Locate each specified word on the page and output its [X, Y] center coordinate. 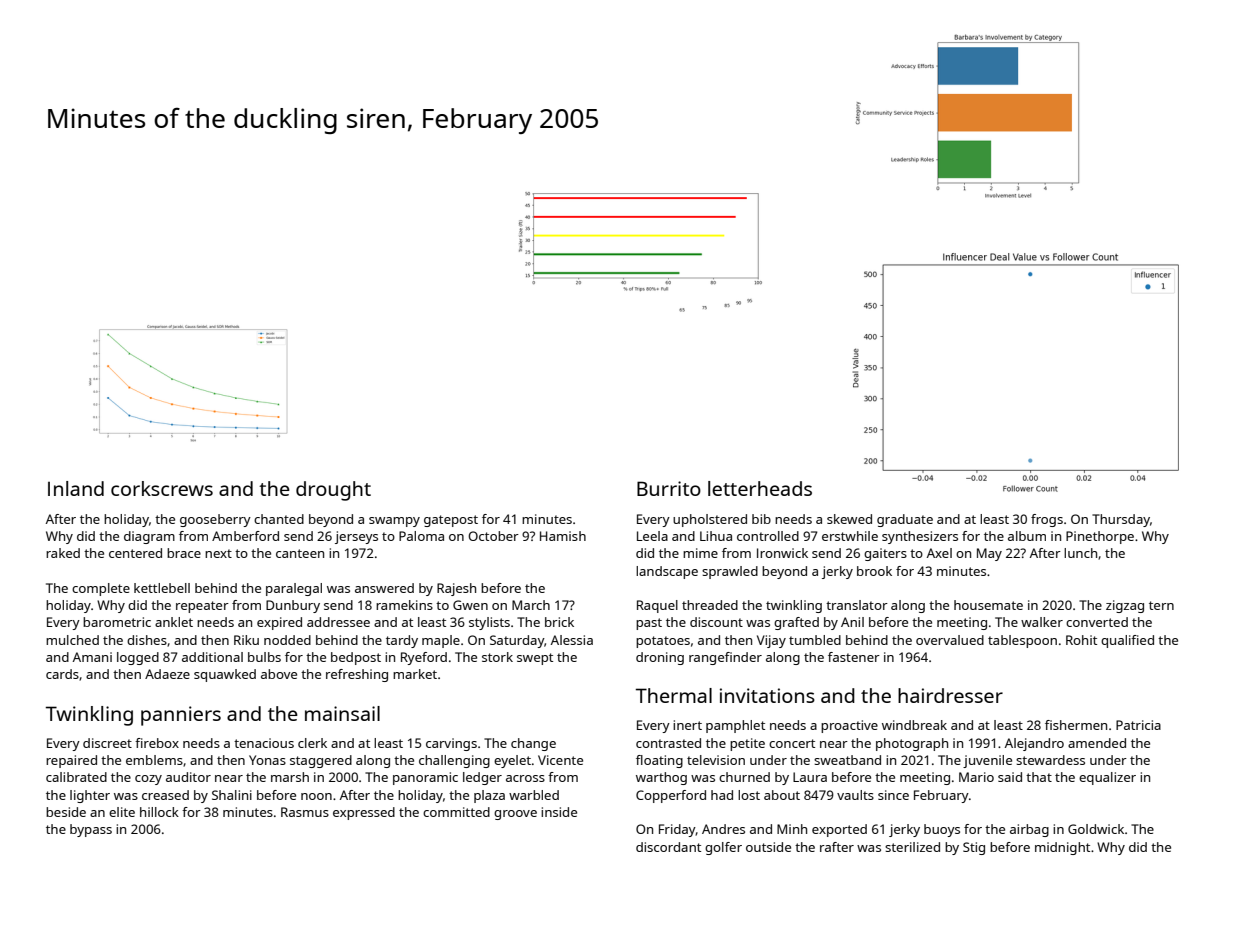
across [525, 778]
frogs [1047, 520]
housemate [988, 605]
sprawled [730, 572]
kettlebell [162, 588]
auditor [188, 777]
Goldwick [1096, 829]
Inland [76, 488]
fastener [854, 657]
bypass [91, 830]
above [279, 674]
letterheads [760, 488]
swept [535, 659]
